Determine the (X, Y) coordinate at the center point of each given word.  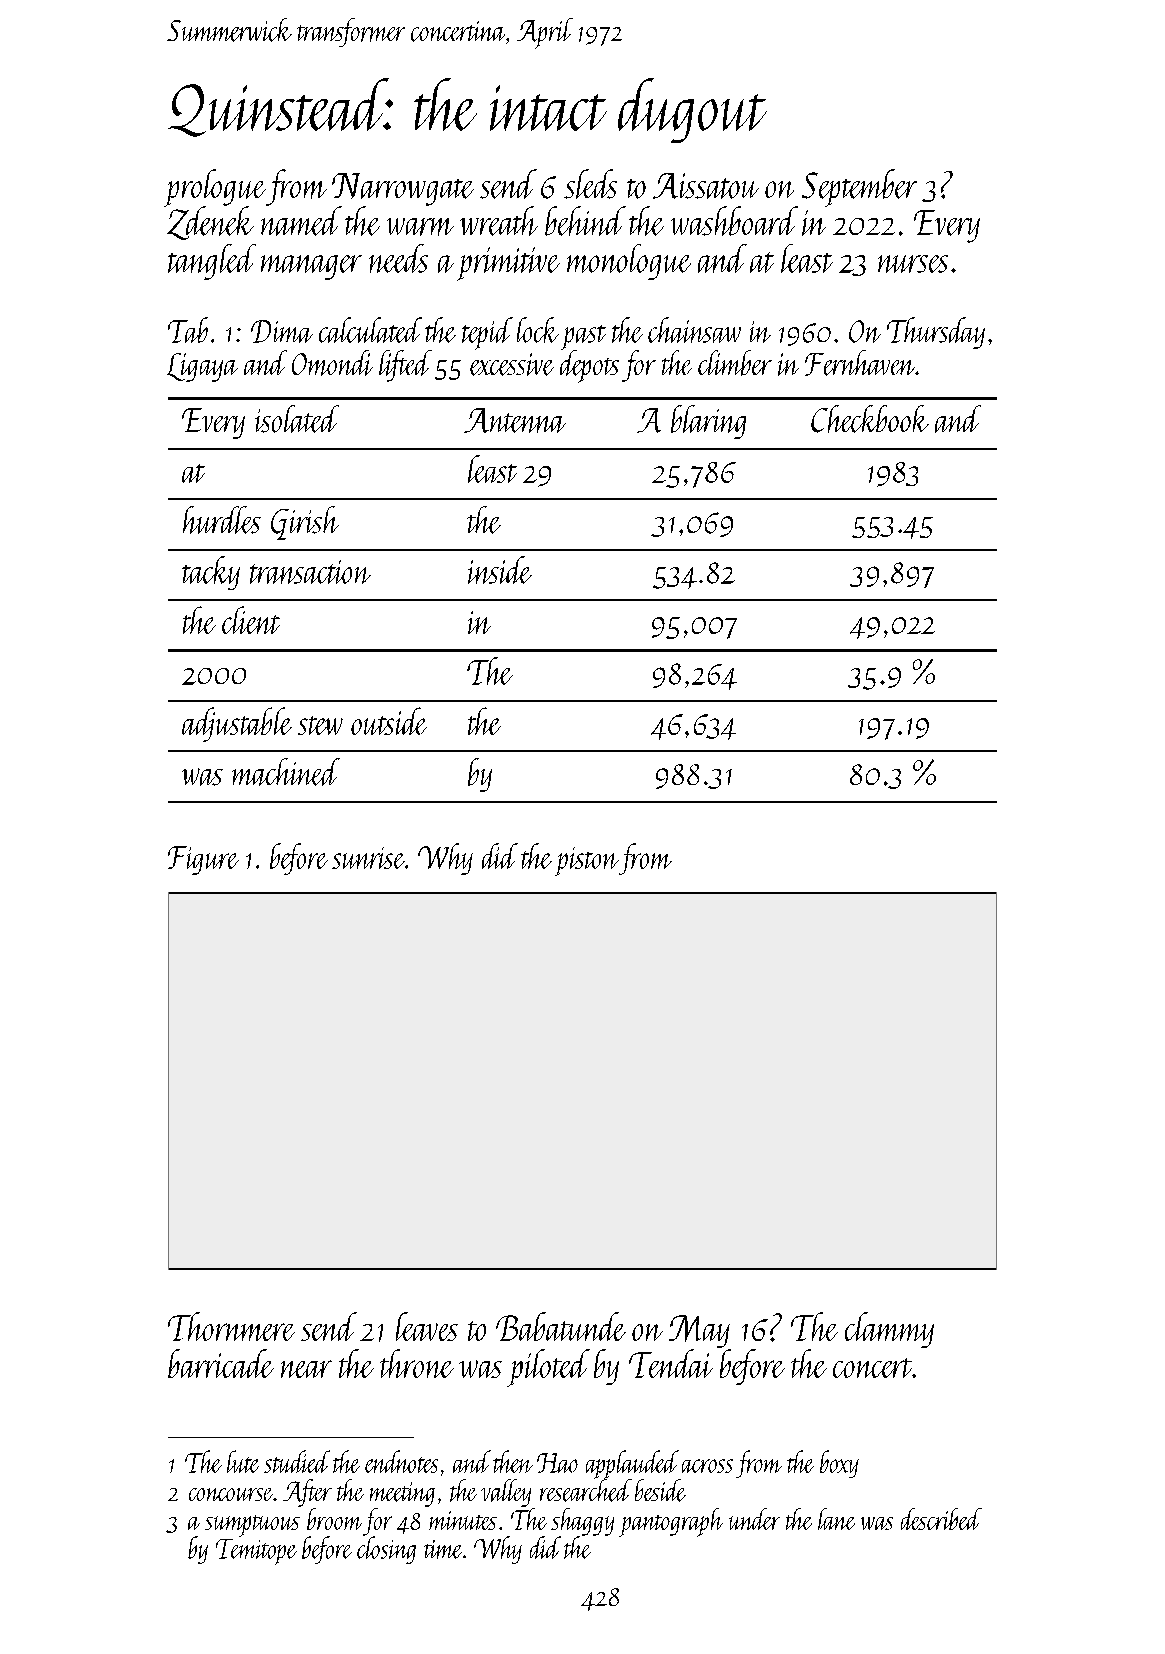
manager (311, 267)
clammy (889, 1330)
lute (243, 1461)
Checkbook (870, 419)
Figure (203, 860)
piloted (548, 1368)
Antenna (515, 420)
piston (586, 861)
